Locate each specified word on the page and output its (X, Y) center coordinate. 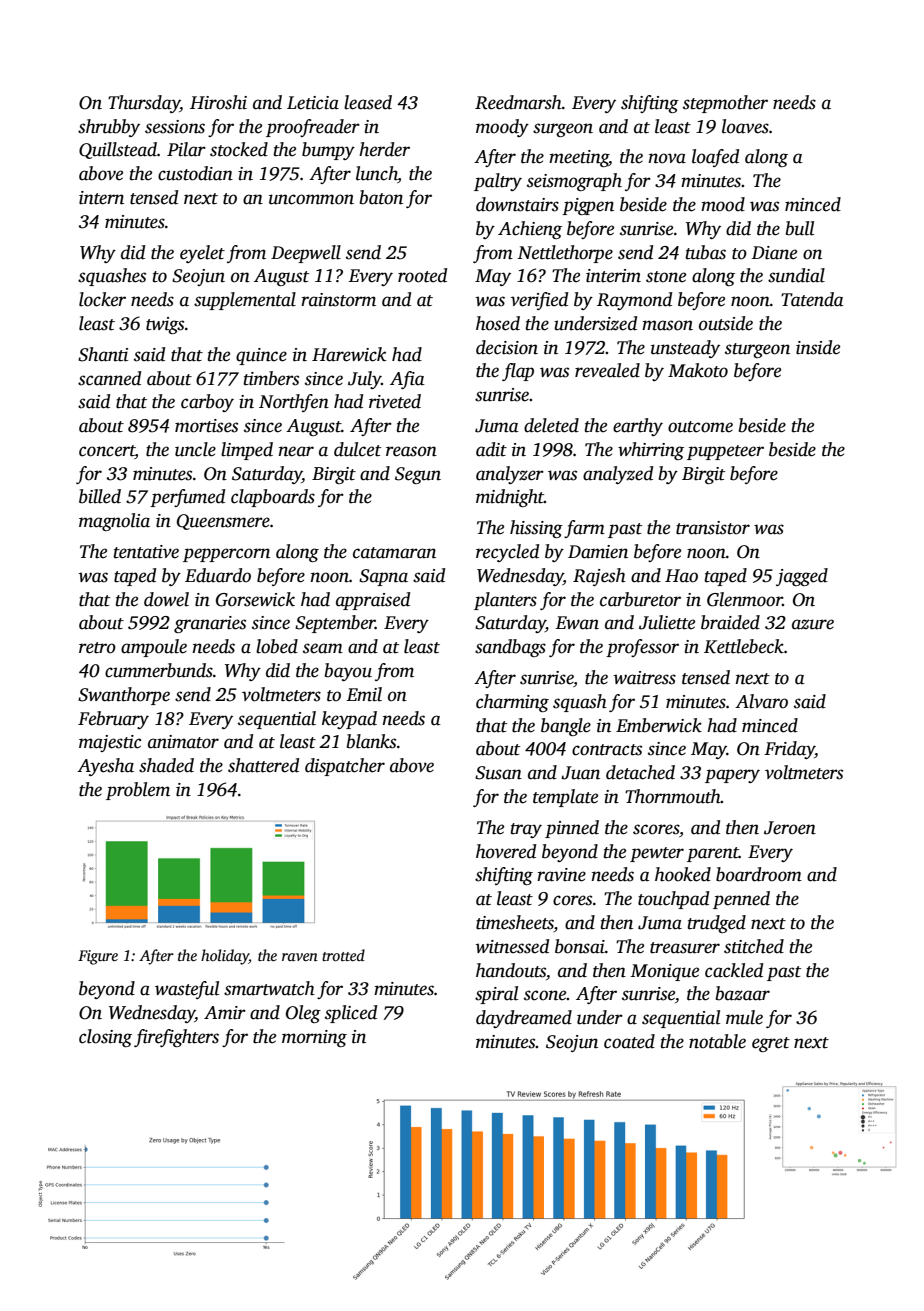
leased (368, 102)
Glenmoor (745, 599)
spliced (351, 1014)
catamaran (394, 553)
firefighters (176, 1038)
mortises (206, 426)
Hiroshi (218, 102)
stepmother (725, 104)
